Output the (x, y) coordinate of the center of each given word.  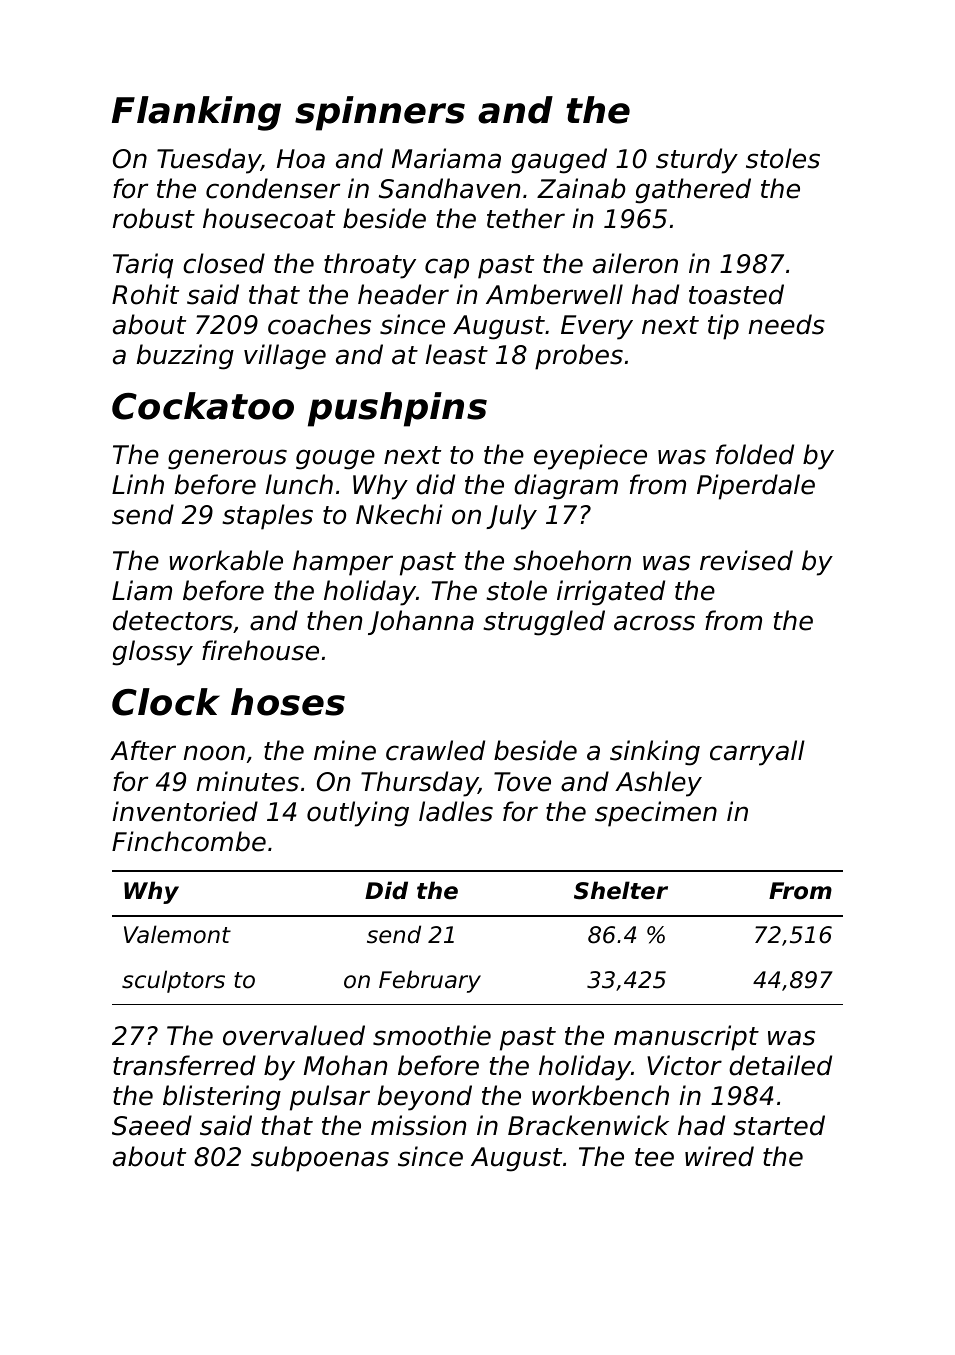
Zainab (581, 188)
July (511, 517)
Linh (138, 484)
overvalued (294, 1035)
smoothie (432, 1035)
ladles (456, 811)
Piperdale (756, 487)
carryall (757, 753)
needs (787, 324)
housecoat (269, 218)
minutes (248, 781)
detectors (173, 620)
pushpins (397, 409)
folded (755, 454)
